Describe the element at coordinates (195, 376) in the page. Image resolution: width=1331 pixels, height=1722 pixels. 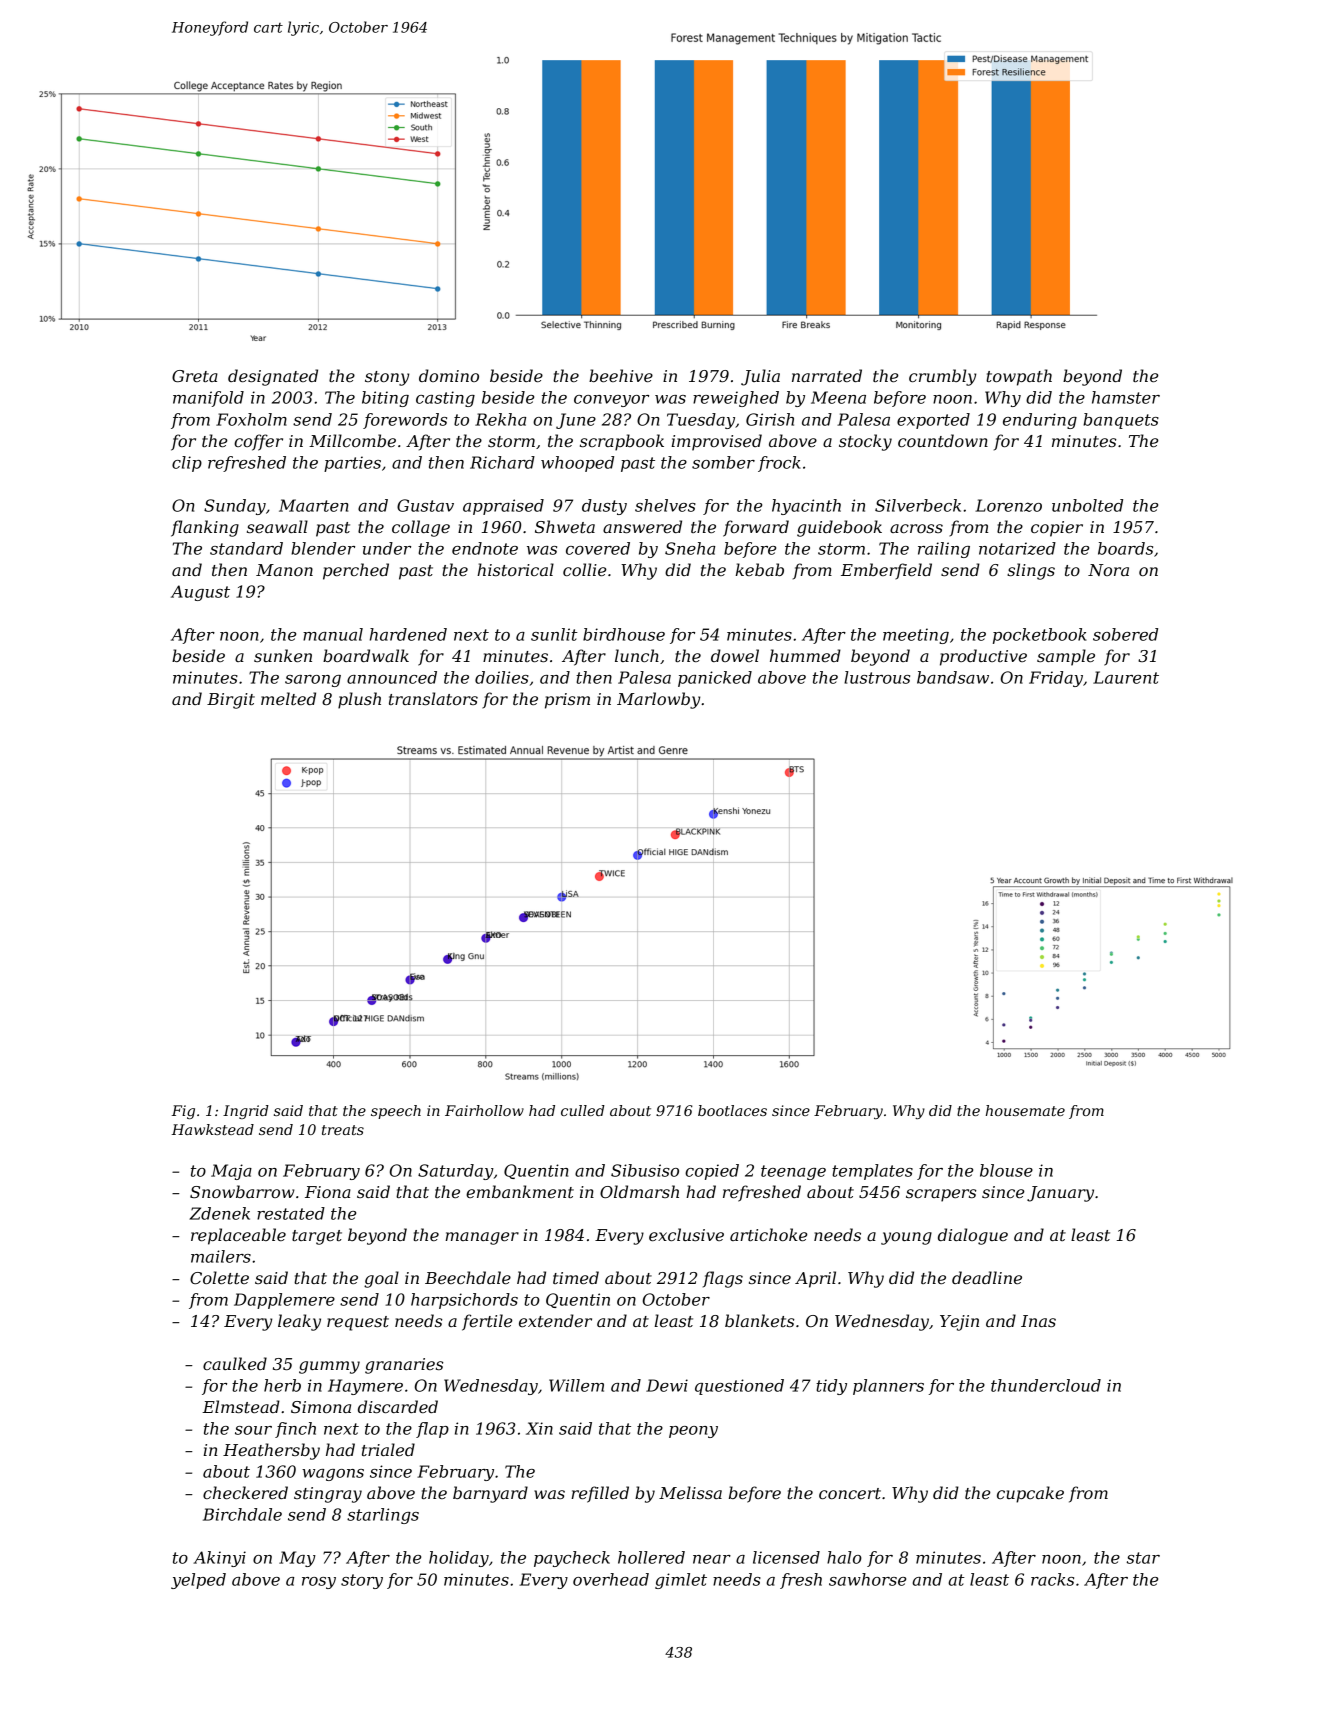
I see `Greta` at that location.
